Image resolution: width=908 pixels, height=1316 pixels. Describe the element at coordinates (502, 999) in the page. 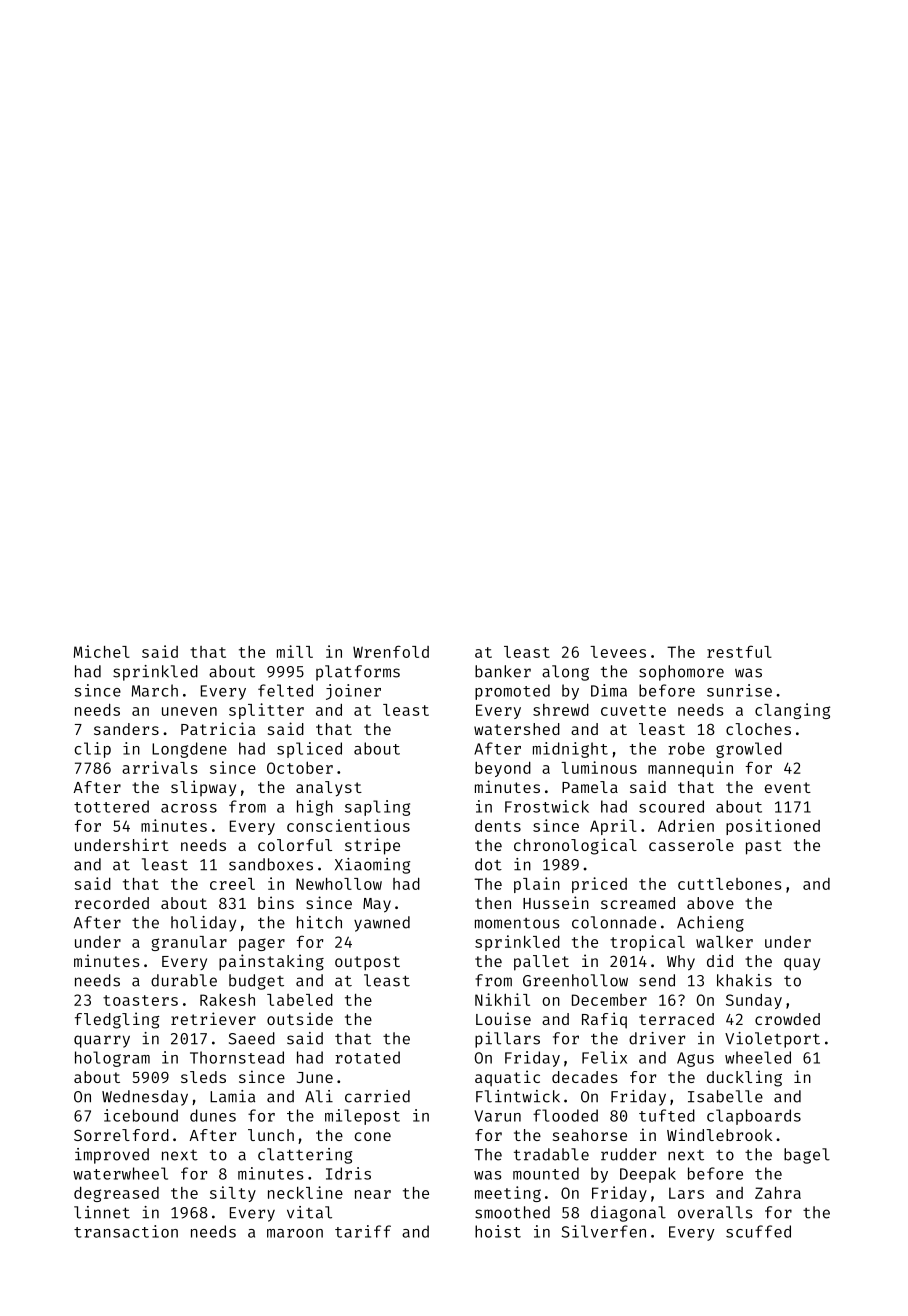

I see `Nikhil` at that location.
